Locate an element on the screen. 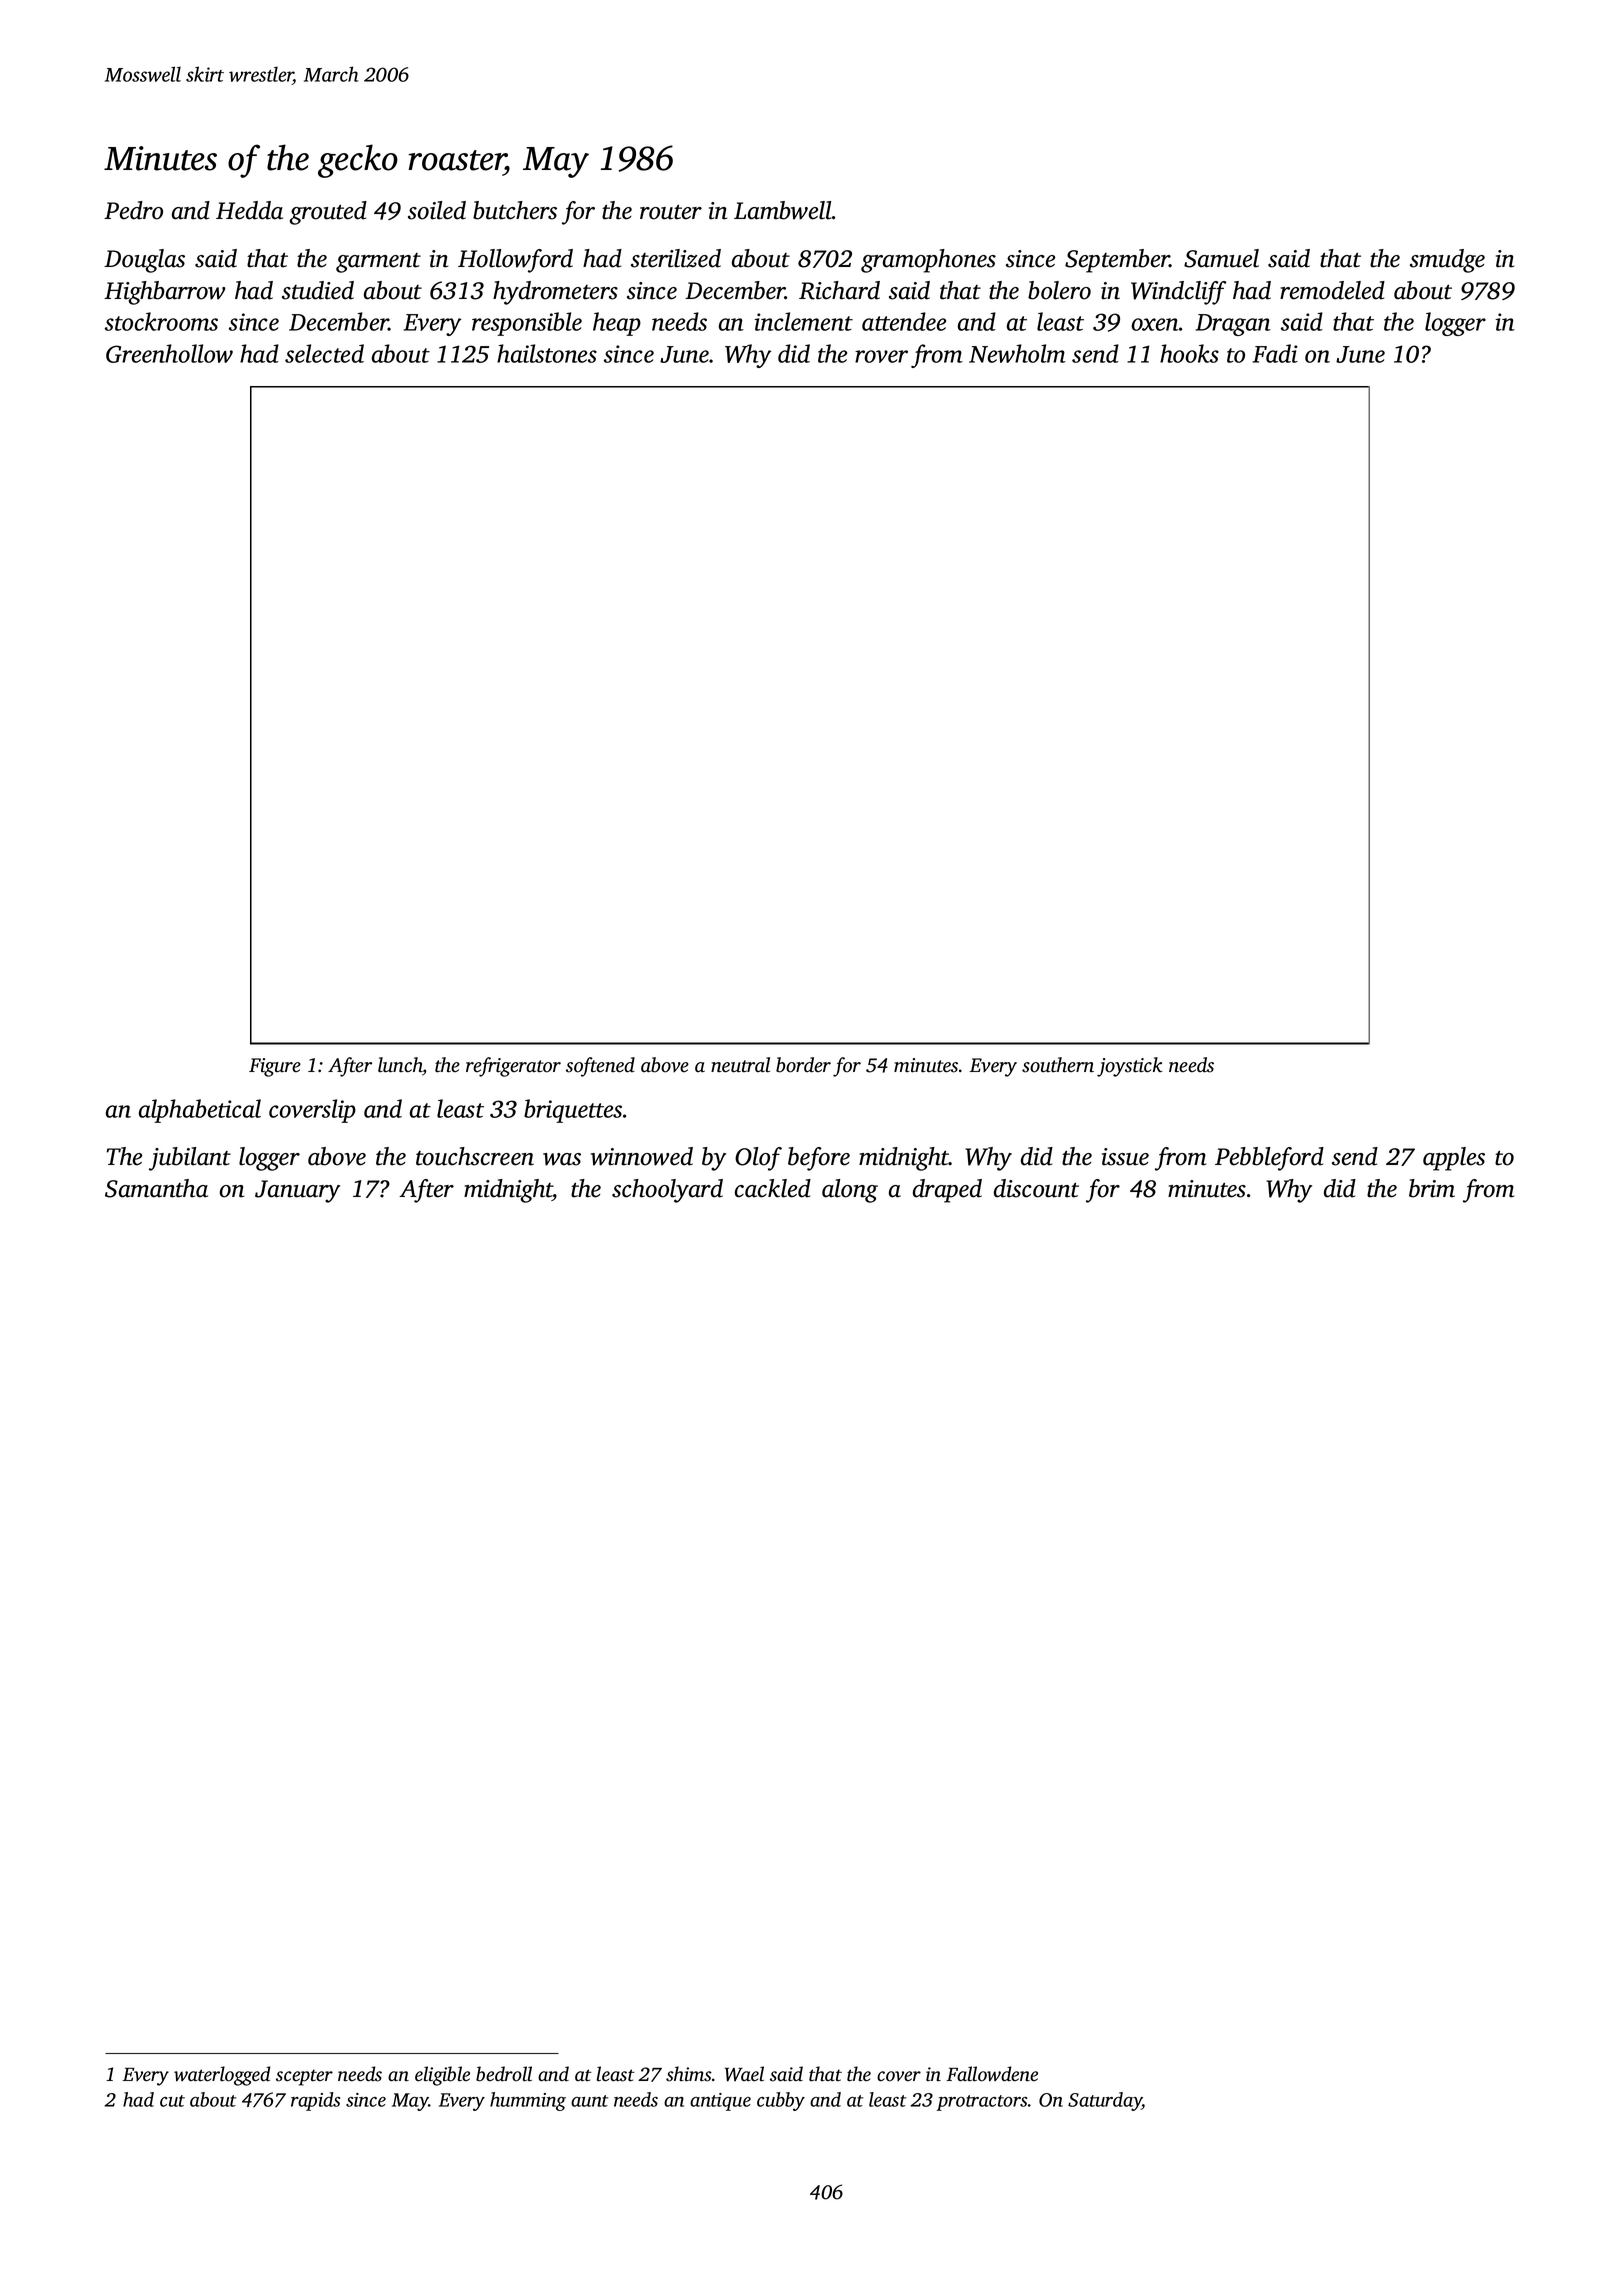 The height and width of the screenshot is (2292, 1620). January is located at coordinates (297, 1191).
